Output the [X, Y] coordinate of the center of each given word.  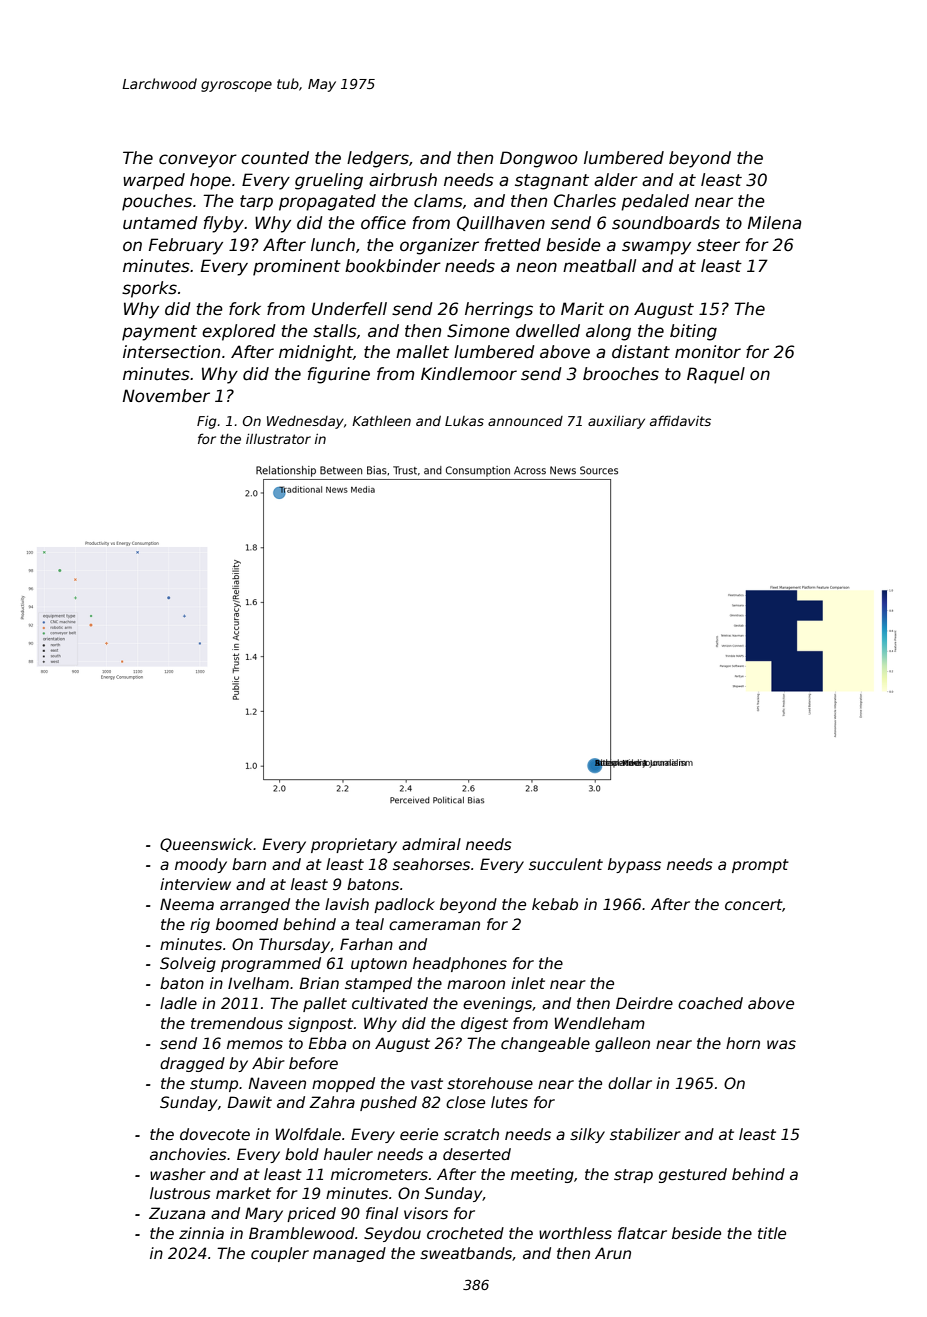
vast [427, 1083]
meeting [542, 1175]
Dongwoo [538, 159]
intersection [171, 352]
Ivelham [258, 983]
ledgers [378, 159]
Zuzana [177, 1213]
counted [275, 158]
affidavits [680, 420]
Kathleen [381, 421]
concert [754, 905]
